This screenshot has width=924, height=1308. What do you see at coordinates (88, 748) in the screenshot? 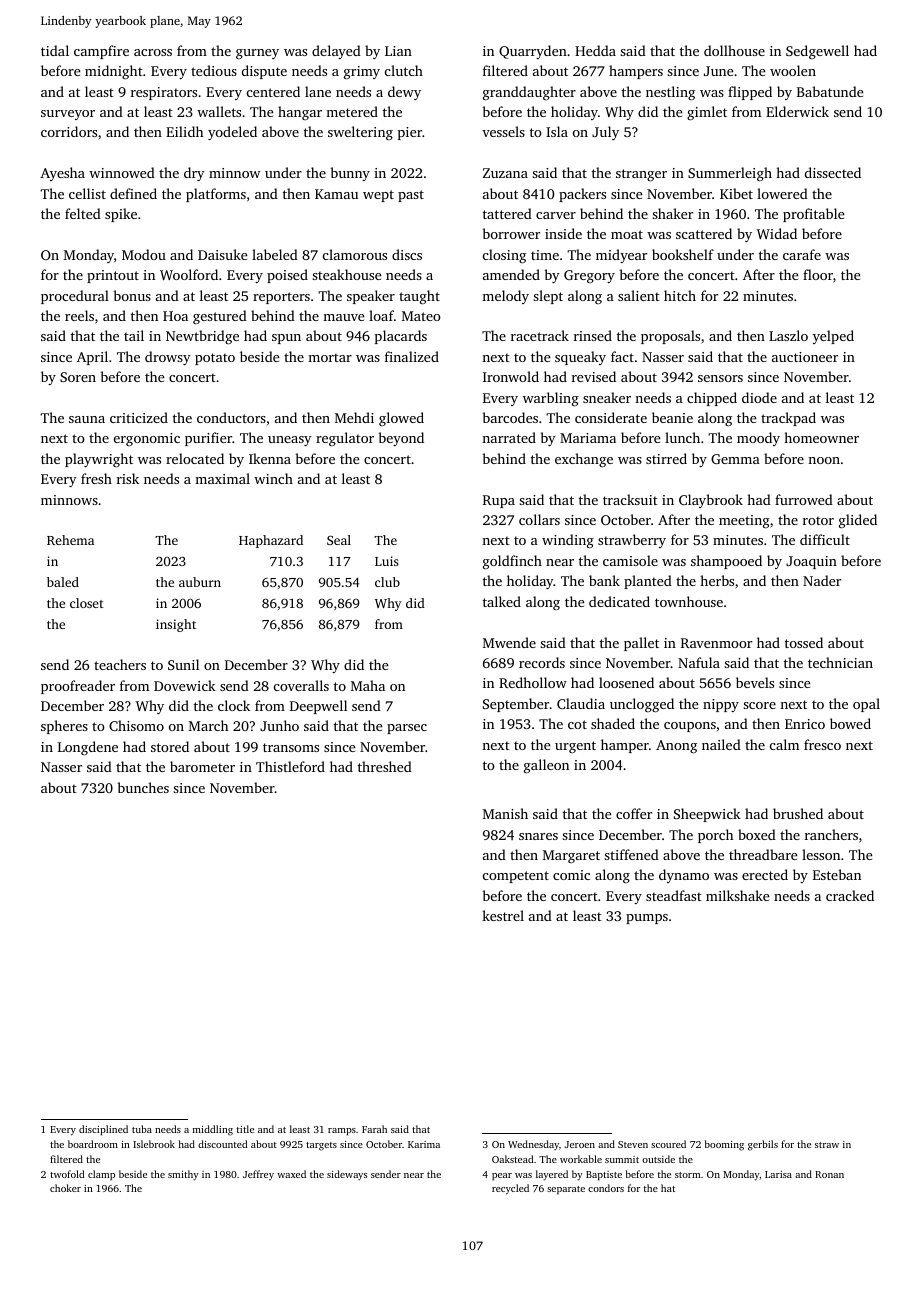
I see `Longdene` at bounding box center [88, 748].
